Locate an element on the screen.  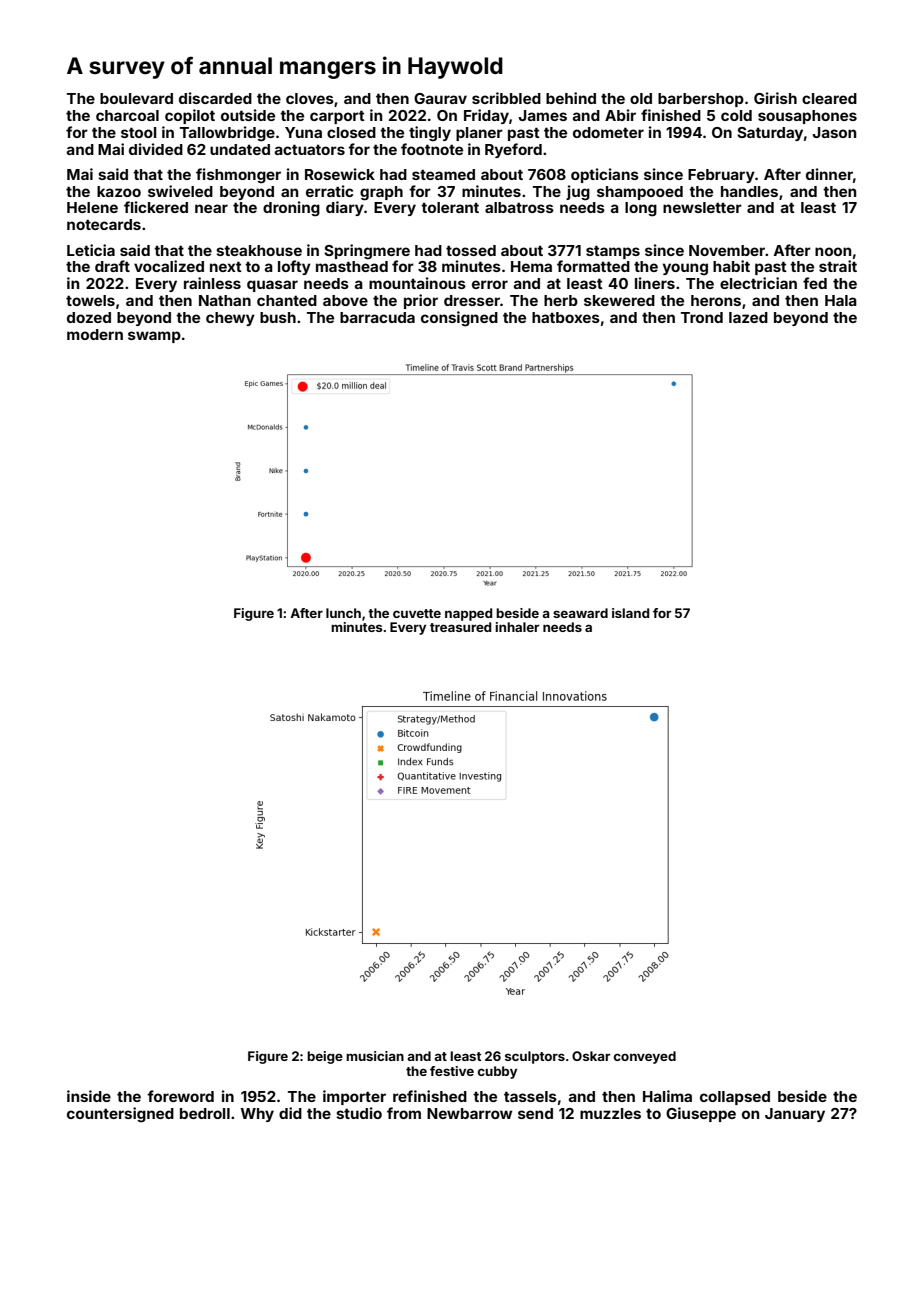
modern is located at coordinates (95, 334).
